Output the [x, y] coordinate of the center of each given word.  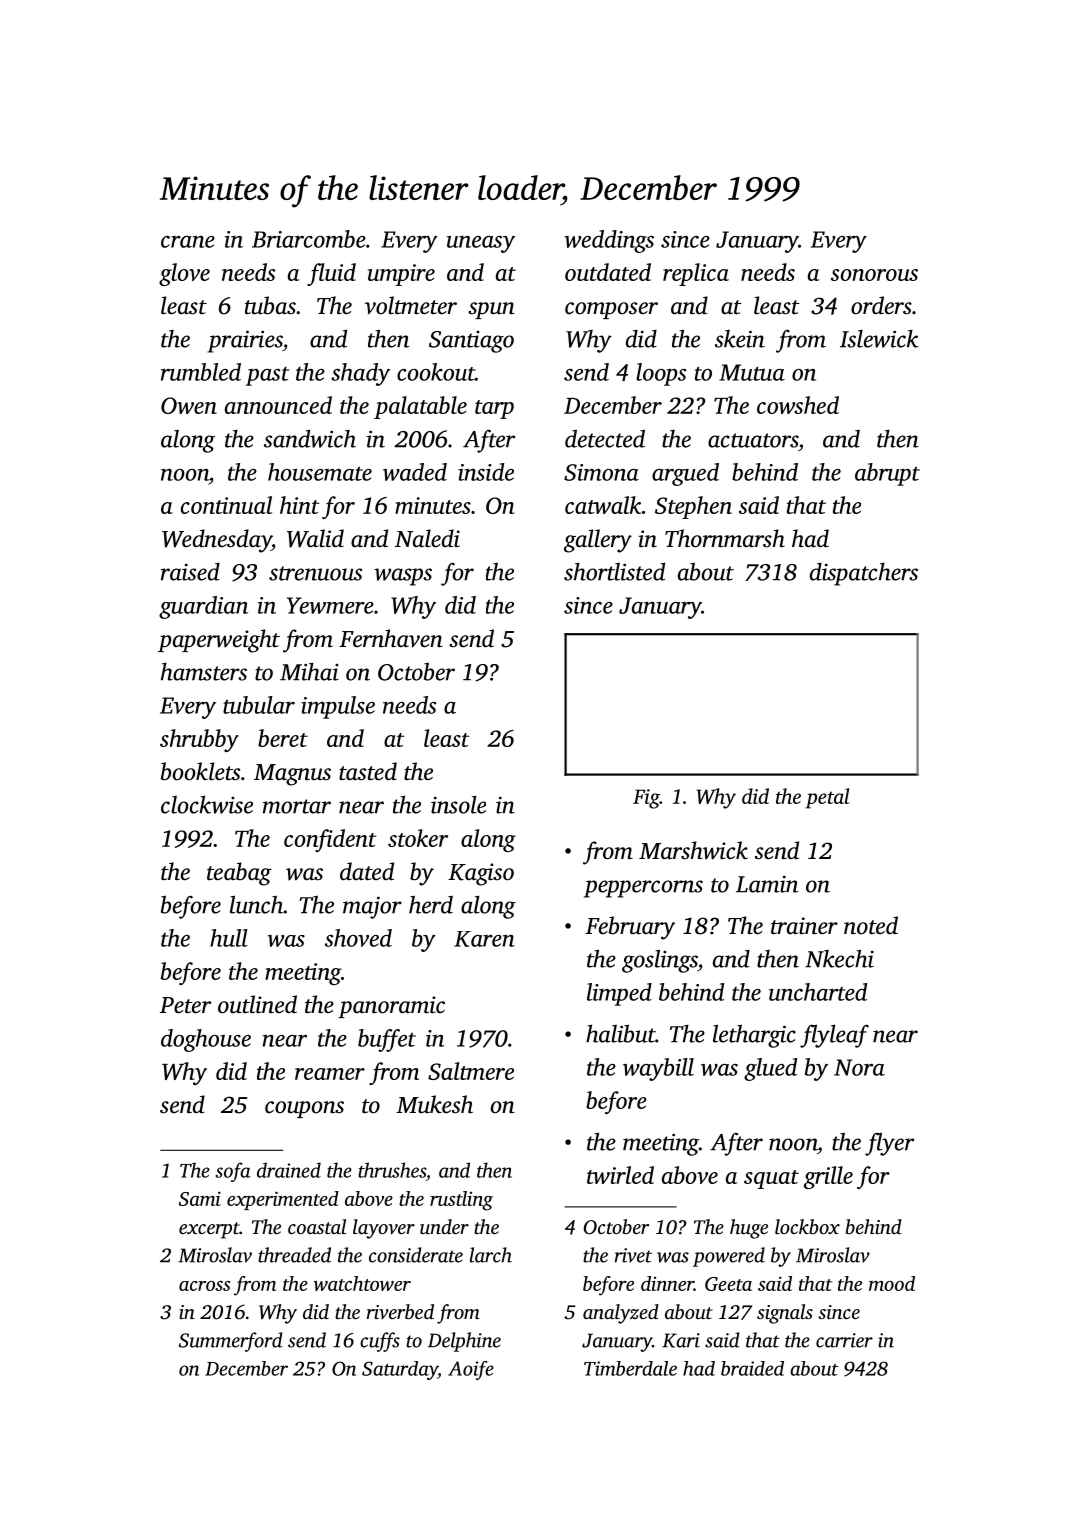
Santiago [471, 342]
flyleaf [834, 1036]
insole [458, 805]
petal [827, 798]
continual [226, 505]
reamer [330, 1074]
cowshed [798, 405]
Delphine [464, 1342]
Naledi [427, 538]
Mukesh [434, 1104]
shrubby [199, 740]
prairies [245, 341]
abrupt [887, 474]
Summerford [231, 1342]
